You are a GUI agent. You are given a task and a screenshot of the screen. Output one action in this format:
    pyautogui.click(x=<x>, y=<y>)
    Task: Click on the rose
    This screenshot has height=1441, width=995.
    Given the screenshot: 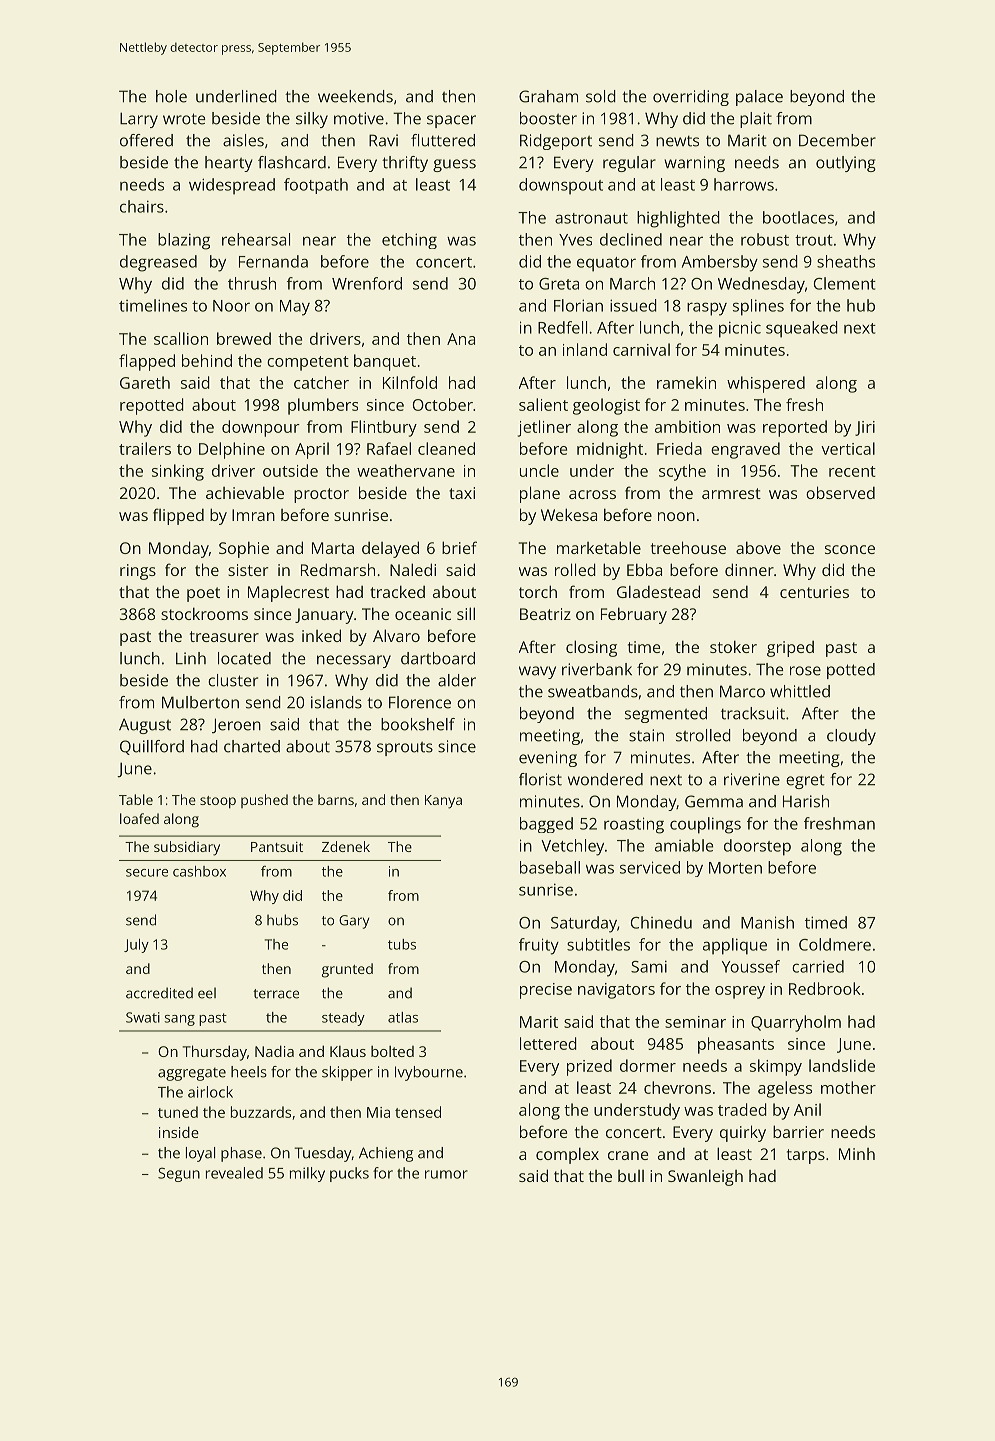 What is the action you would take?
    pyautogui.click(x=805, y=671)
